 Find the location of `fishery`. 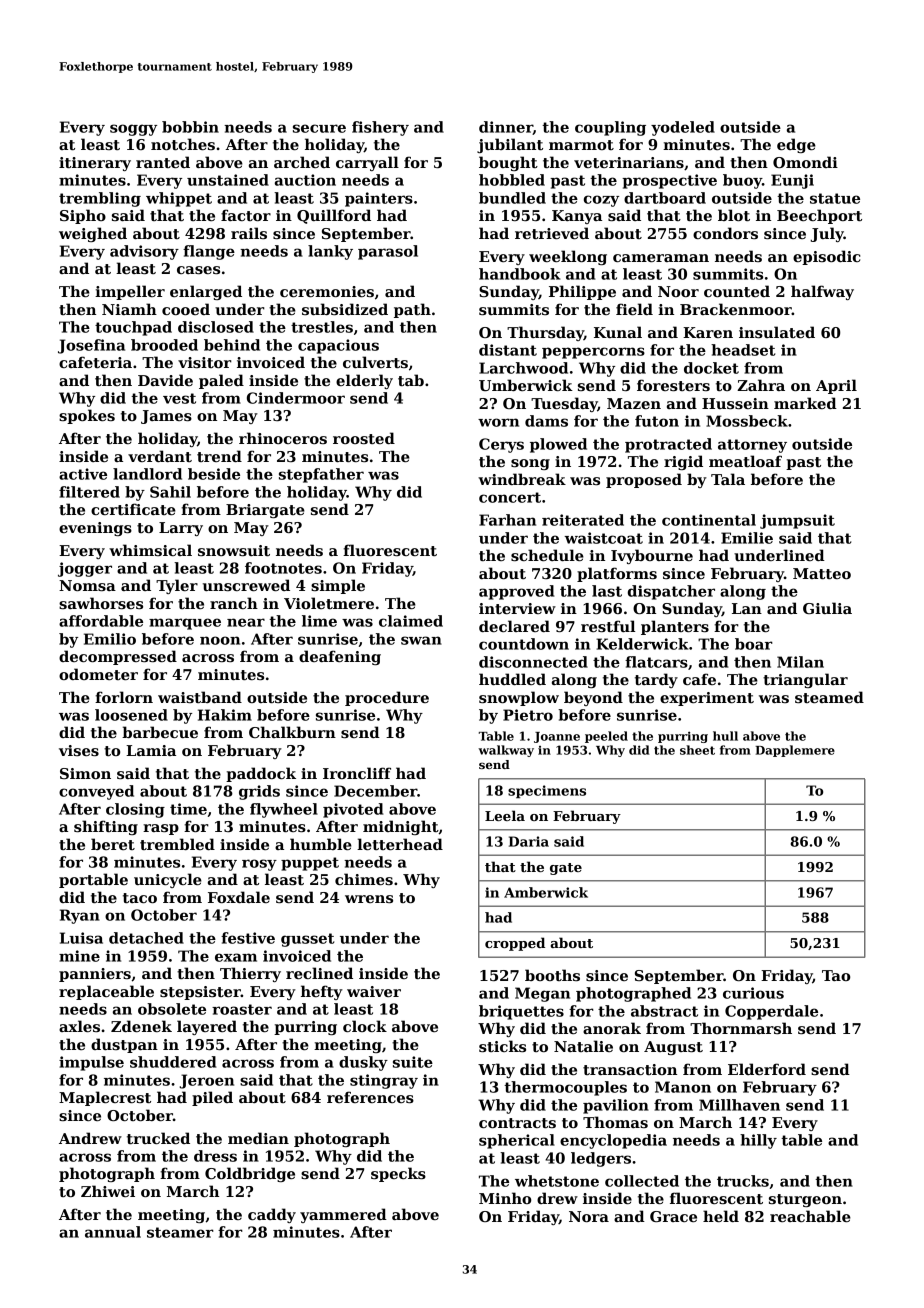

fishery is located at coordinates (380, 128).
